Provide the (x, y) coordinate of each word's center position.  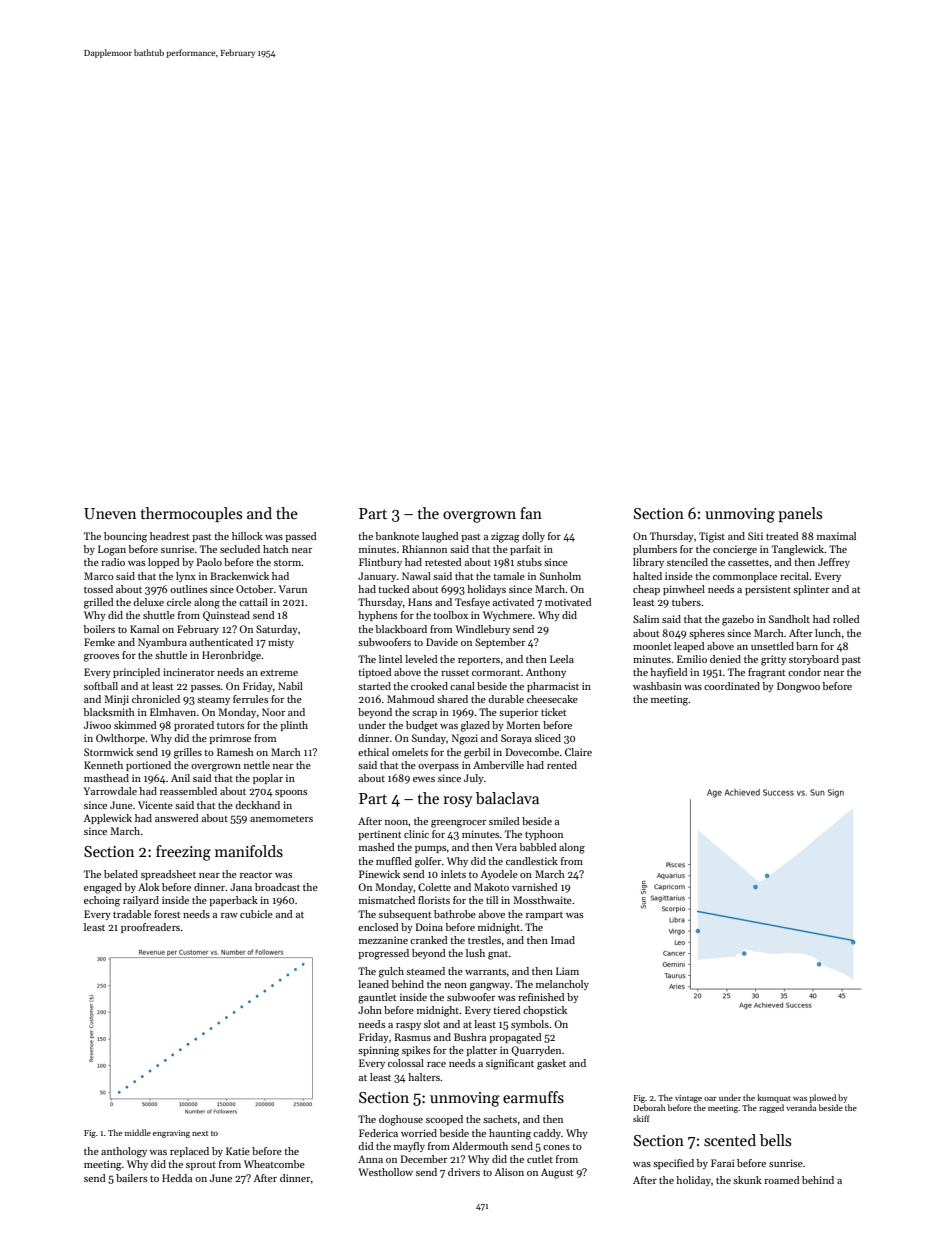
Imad (563, 940)
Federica (378, 1133)
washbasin (657, 686)
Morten (523, 725)
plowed (822, 1098)
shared (452, 699)
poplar (268, 779)
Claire (578, 752)
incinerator (189, 672)
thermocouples (191, 514)
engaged (103, 888)
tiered (507, 1010)
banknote (397, 536)
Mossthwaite (542, 900)
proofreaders (150, 928)
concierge (735, 550)
